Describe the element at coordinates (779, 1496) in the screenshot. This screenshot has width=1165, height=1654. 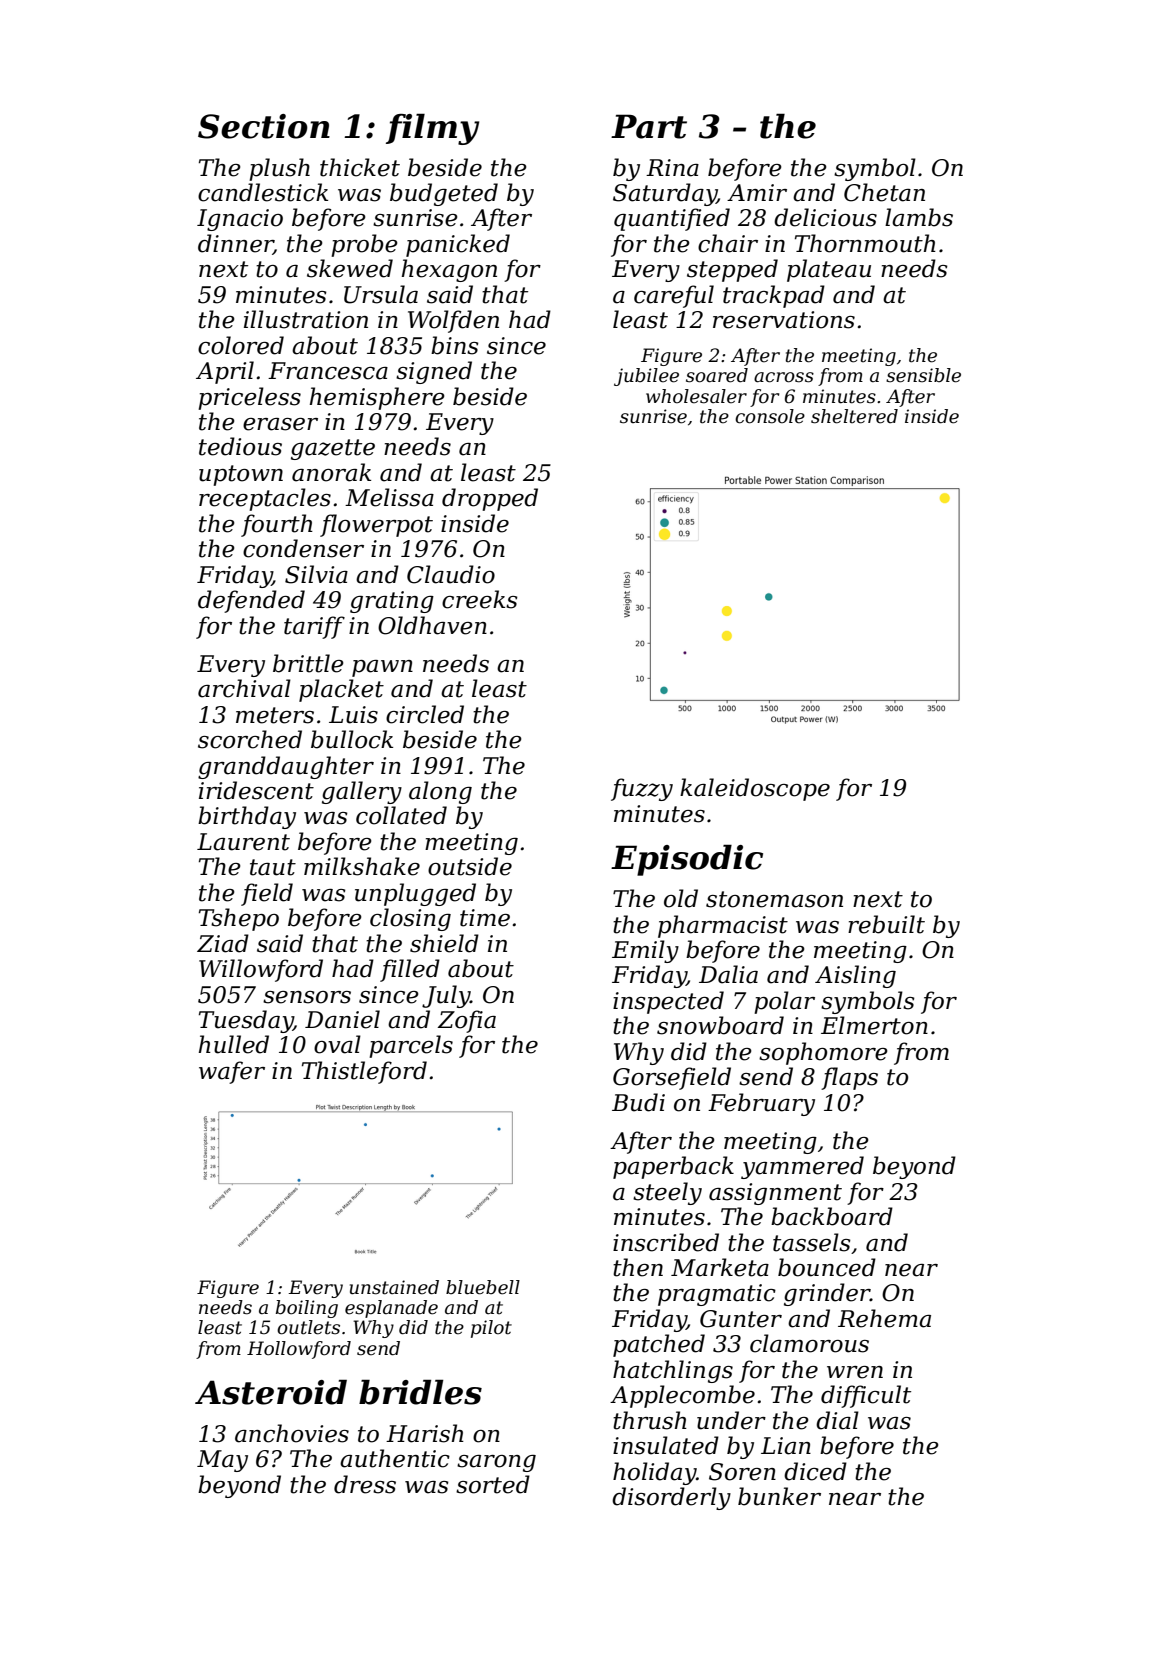
I see `bunker` at that location.
